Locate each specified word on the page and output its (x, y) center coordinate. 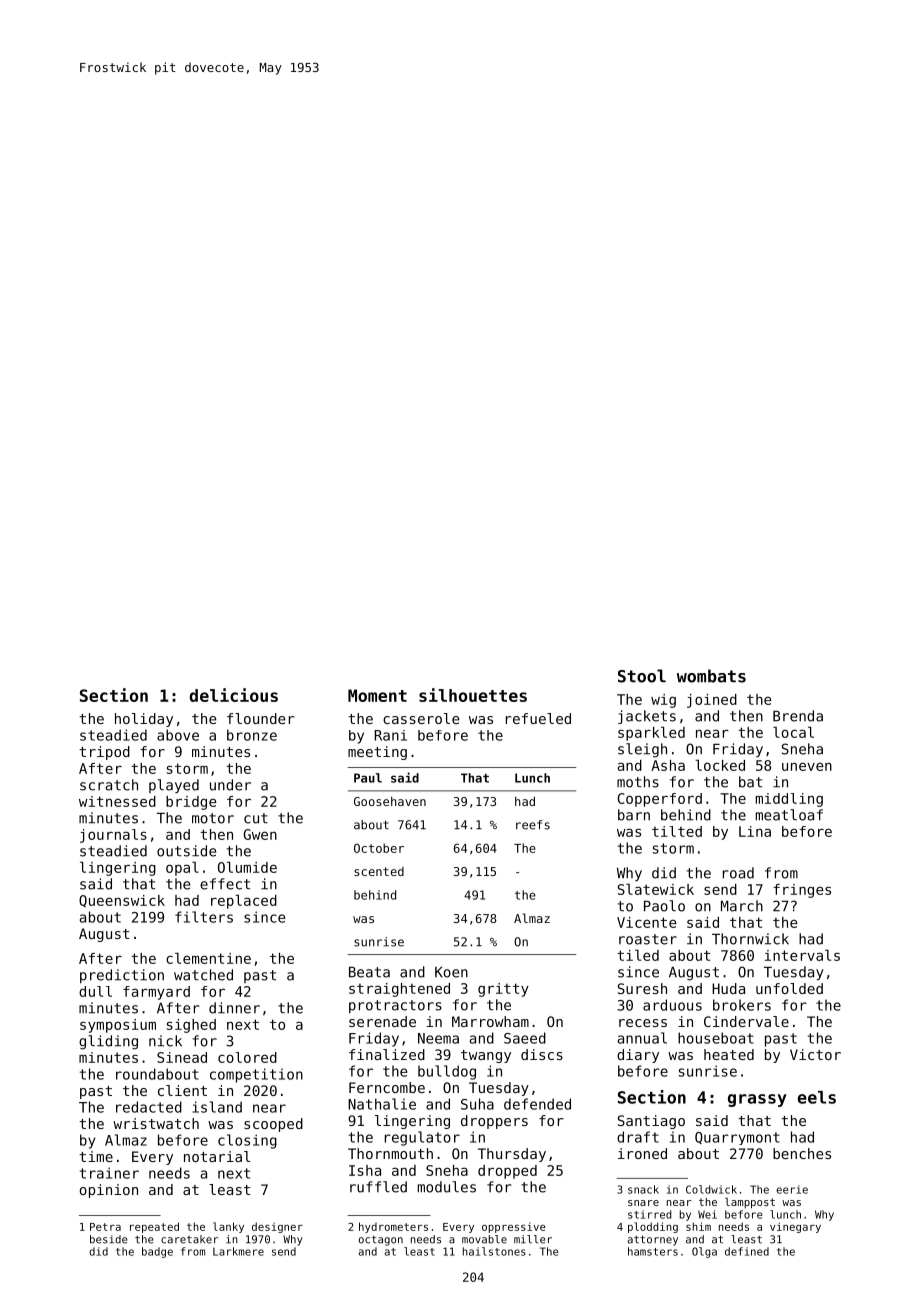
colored (247, 1057)
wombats (711, 676)
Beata (369, 972)
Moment (377, 695)
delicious (233, 695)
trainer (109, 1173)
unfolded (789, 988)
